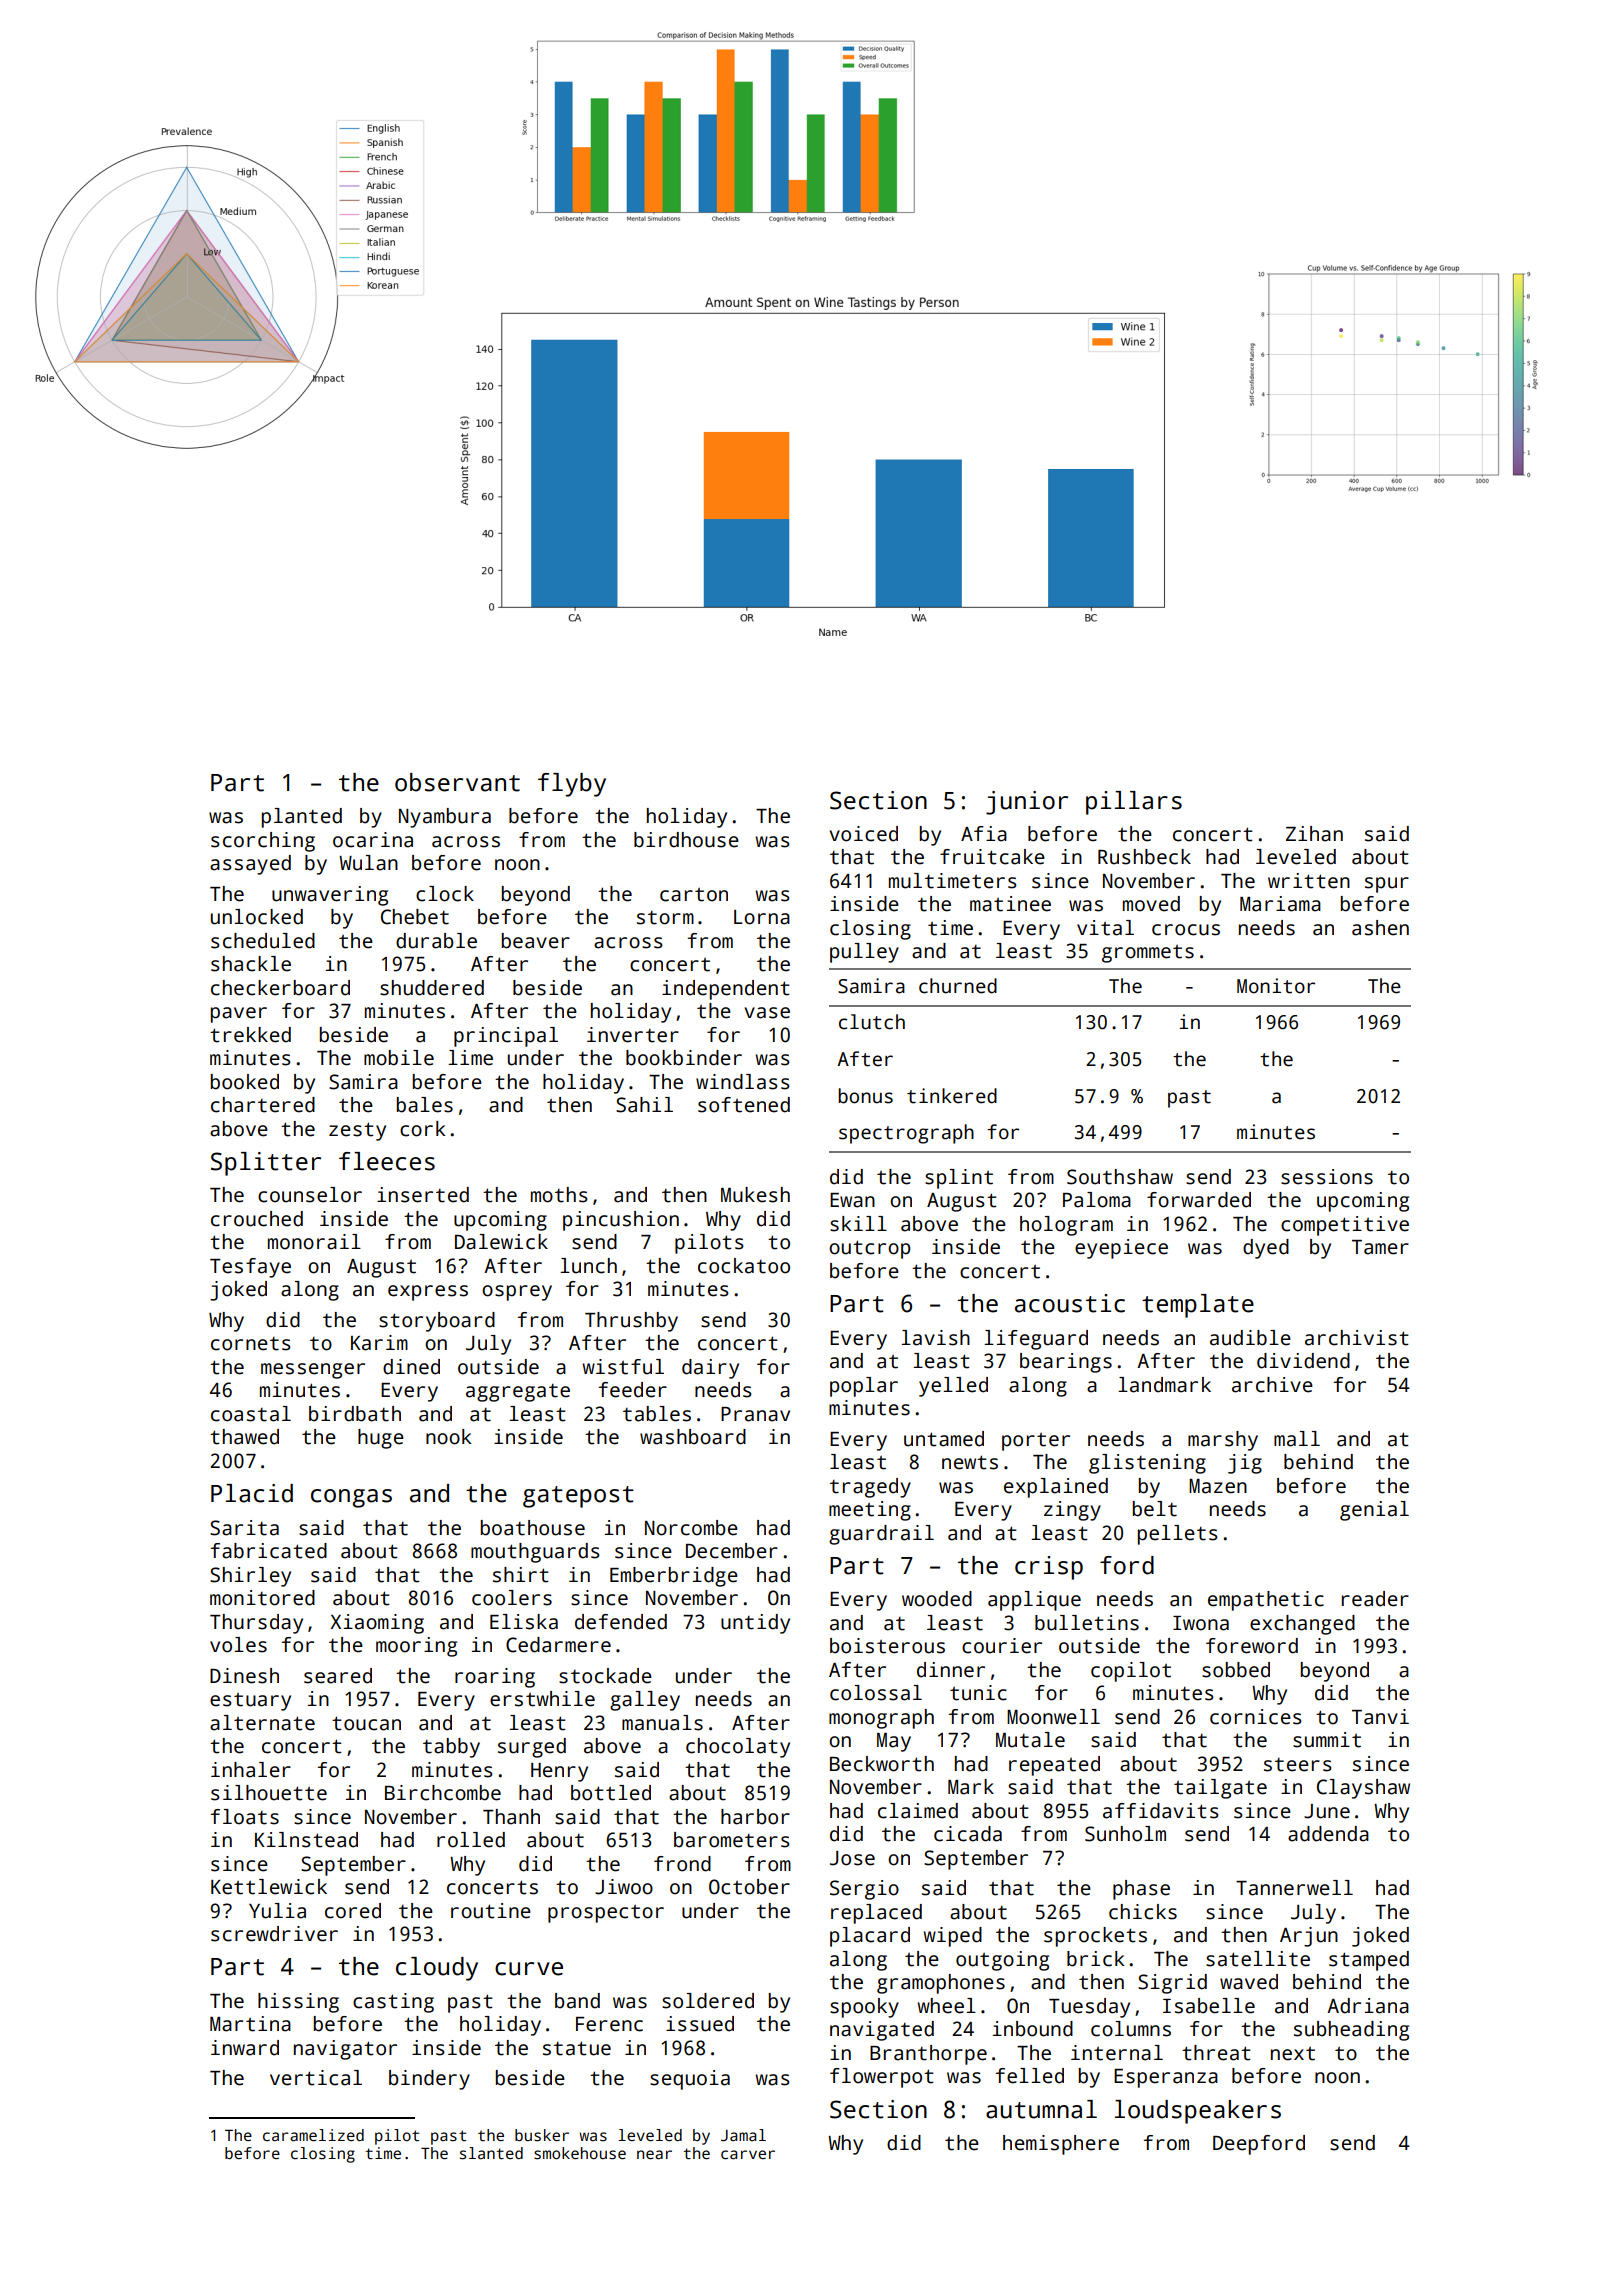 The image size is (1620, 2292). Describe the element at coordinates (572, 785) in the screenshot. I see `flyby` at that location.
